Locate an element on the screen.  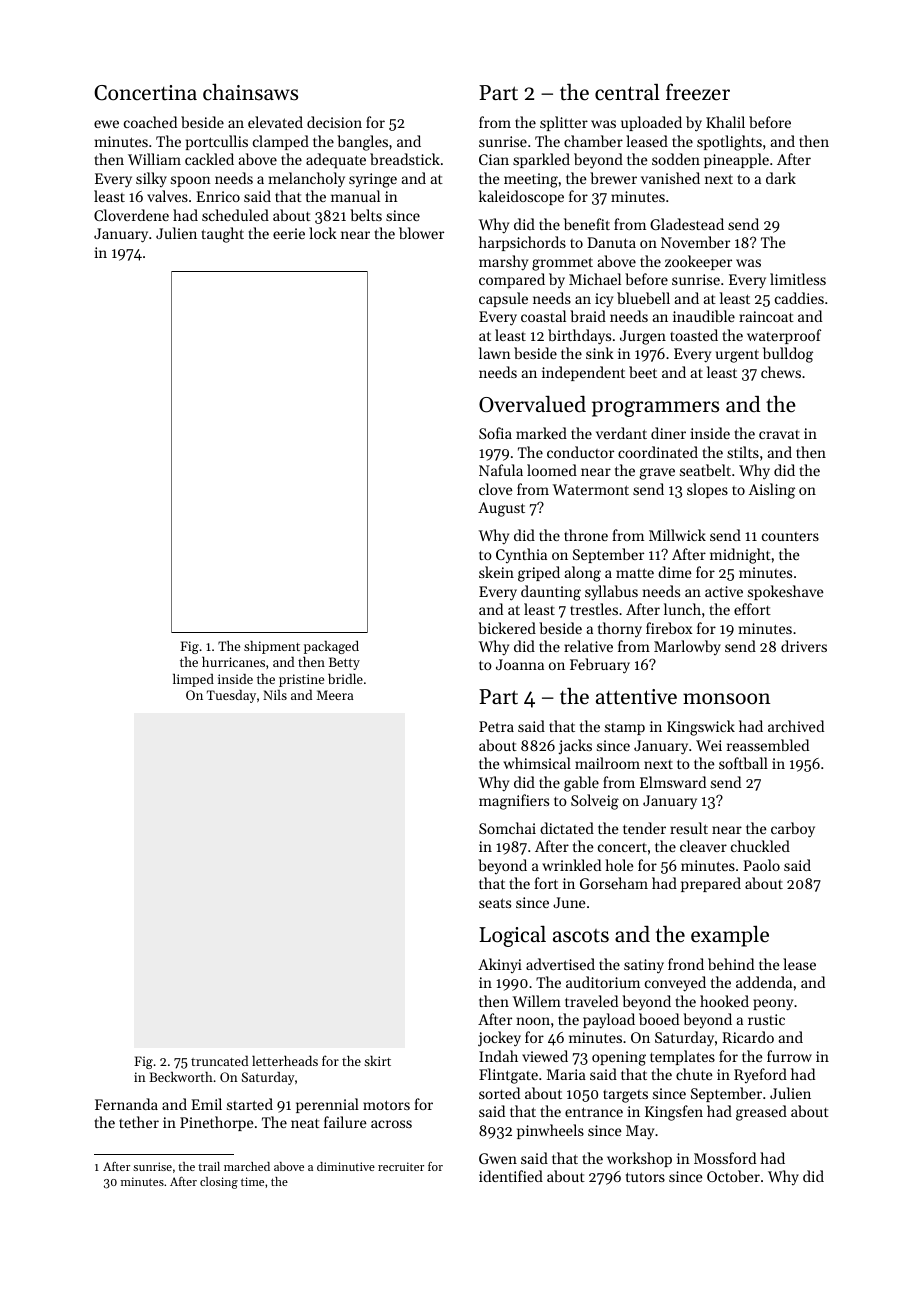
Tuesday is located at coordinates (231, 696).
